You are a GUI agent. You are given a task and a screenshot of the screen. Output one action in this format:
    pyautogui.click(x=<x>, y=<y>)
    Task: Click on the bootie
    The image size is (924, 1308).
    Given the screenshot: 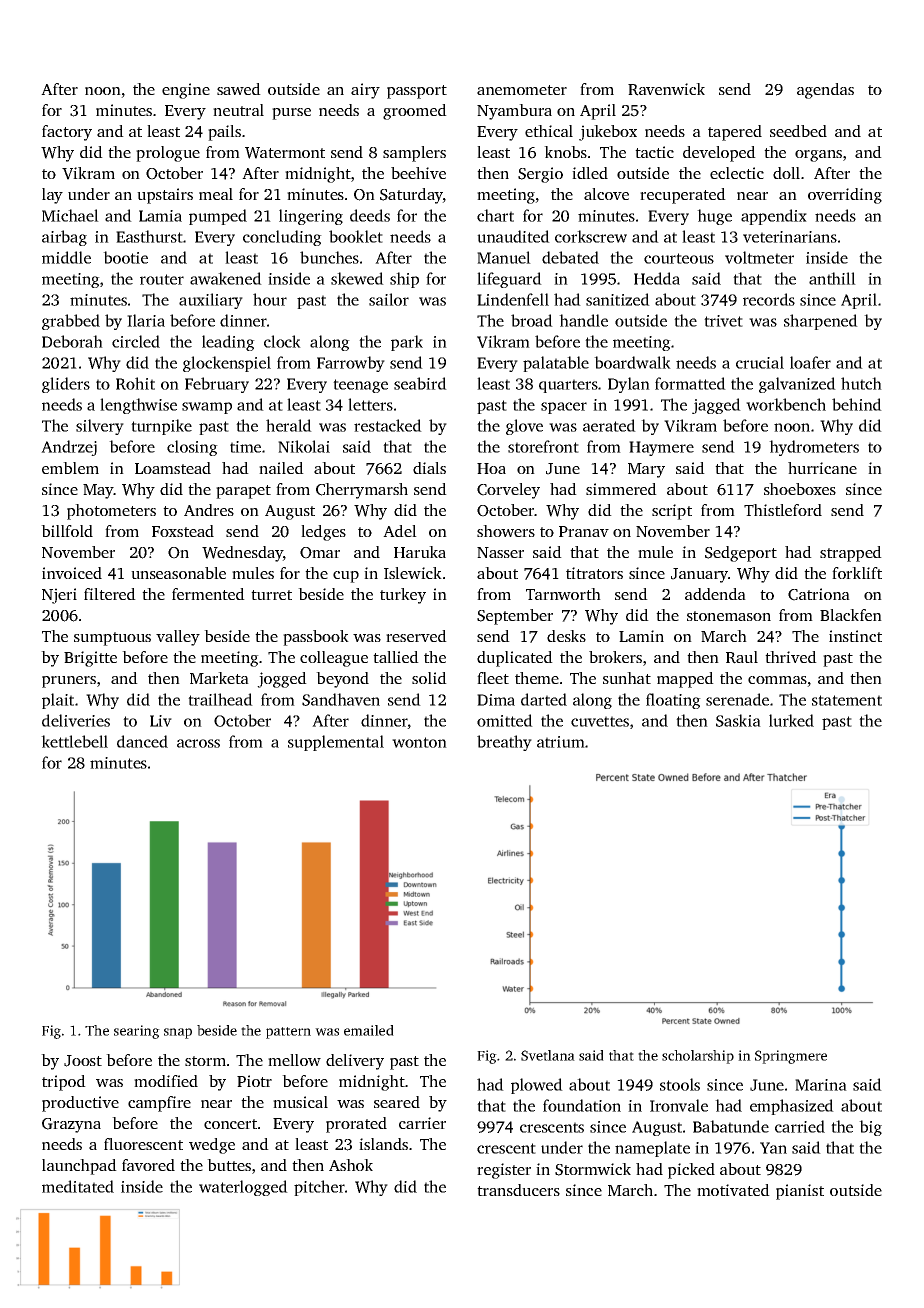 What is the action you would take?
    pyautogui.click(x=125, y=257)
